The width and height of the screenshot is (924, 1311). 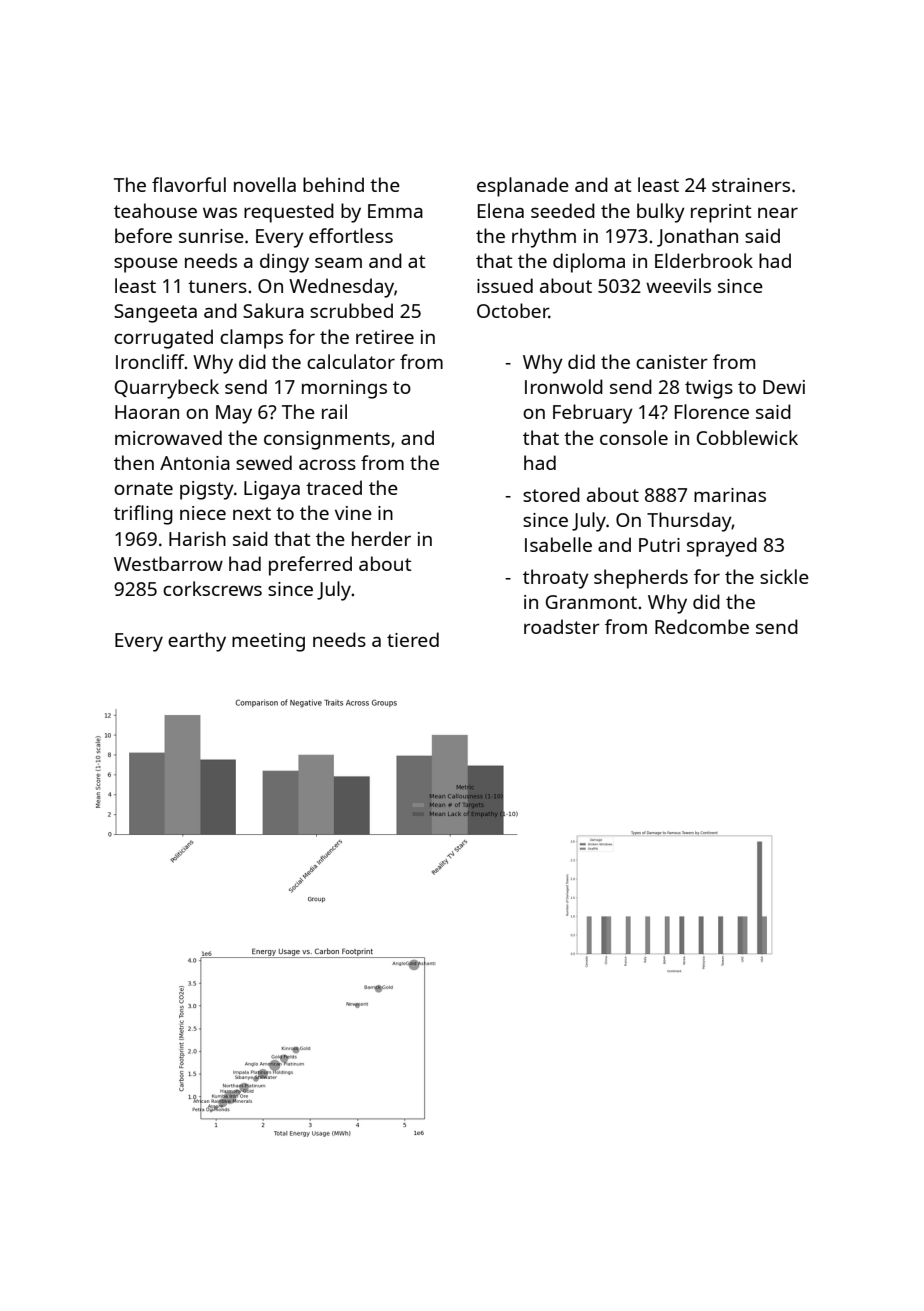 I want to click on earthy, so click(x=197, y=642).
